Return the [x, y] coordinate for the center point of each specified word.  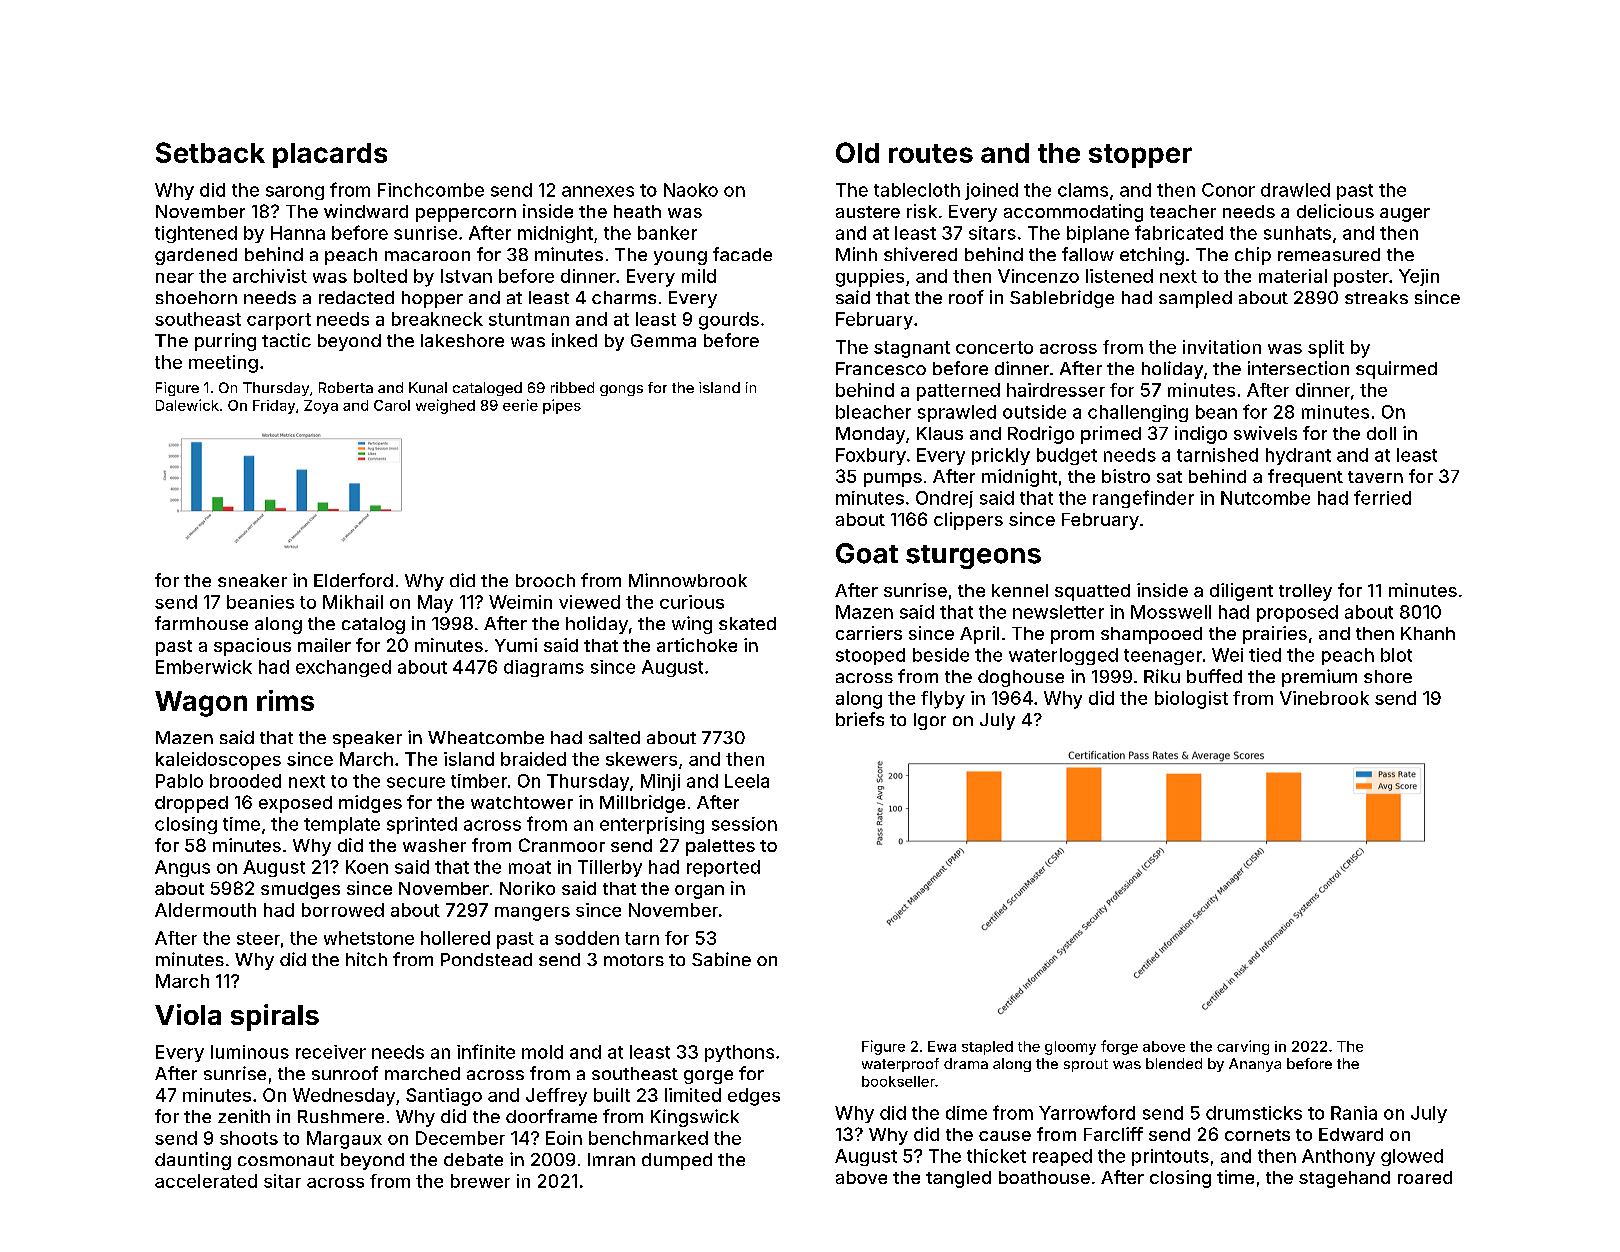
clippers [968, 521]
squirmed [1396, 370]
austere [868, 212]
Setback [210, 152]
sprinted [422, 825]
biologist [1191, 700]
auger [1405, 215]
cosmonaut [286, 1160]
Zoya [321, 407]
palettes [720, 847]
